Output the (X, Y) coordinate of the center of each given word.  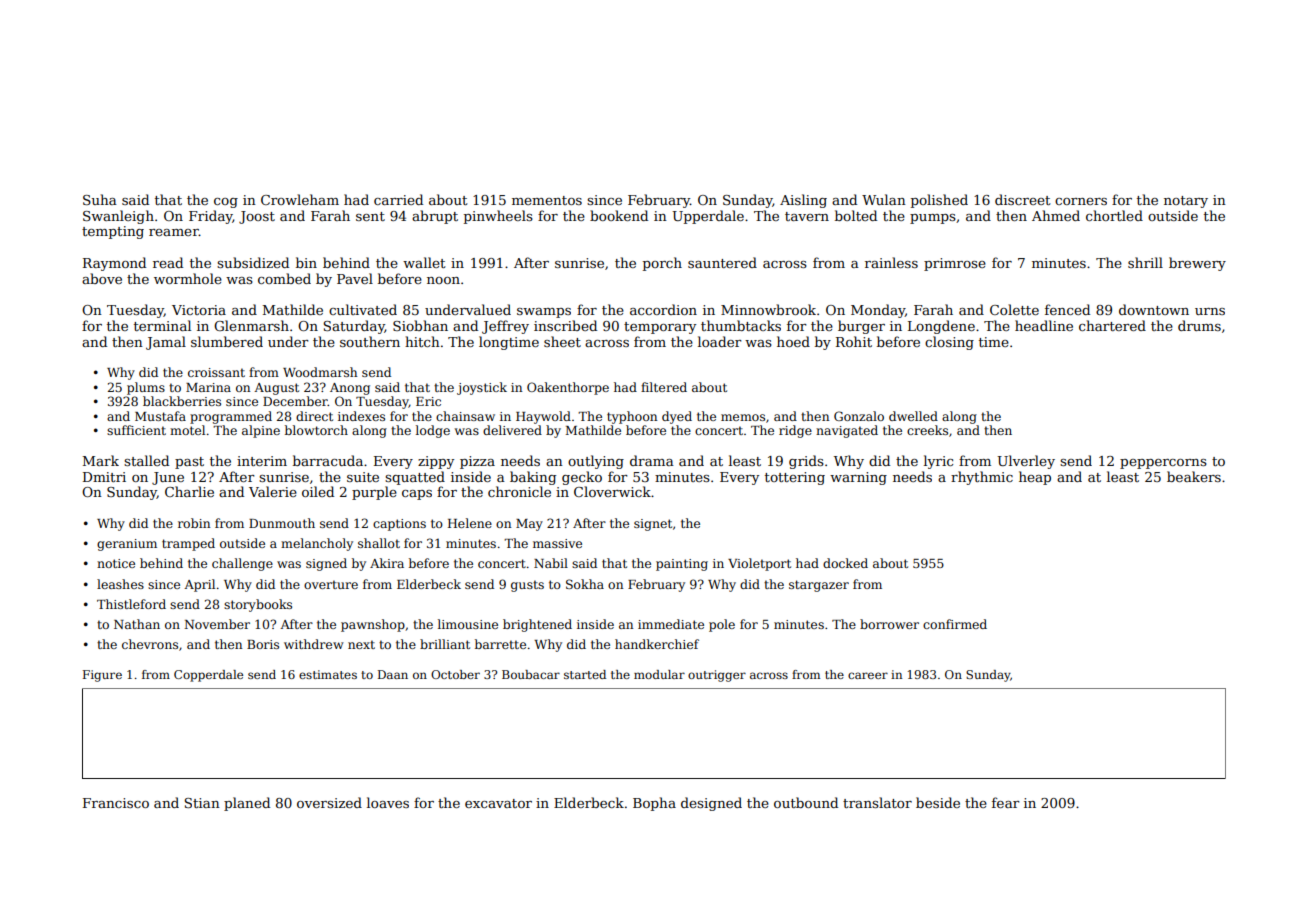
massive (557, 543)
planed (247, 804)
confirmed (955, 624)
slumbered (227, 341)
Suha (100, 199)
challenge (242, 564)
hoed (793, 341)
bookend (619, 215)
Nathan (137, 624)
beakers (1194, 476)
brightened (537, 625)
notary (1186, 202)
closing (949, 343)
